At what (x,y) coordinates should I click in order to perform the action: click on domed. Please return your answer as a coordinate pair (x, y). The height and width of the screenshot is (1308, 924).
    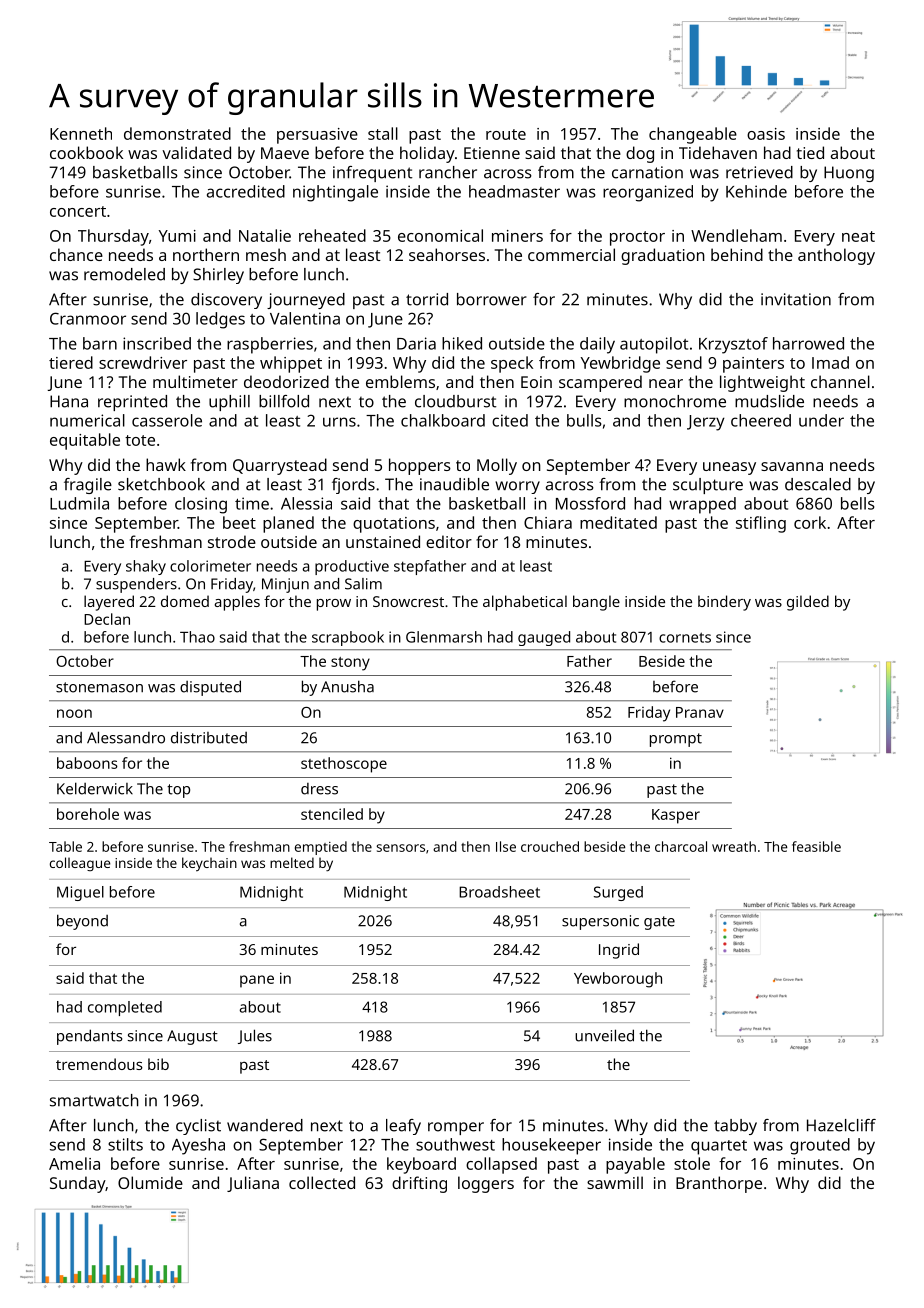
    Looking at the image, I should click on (185, 601).
